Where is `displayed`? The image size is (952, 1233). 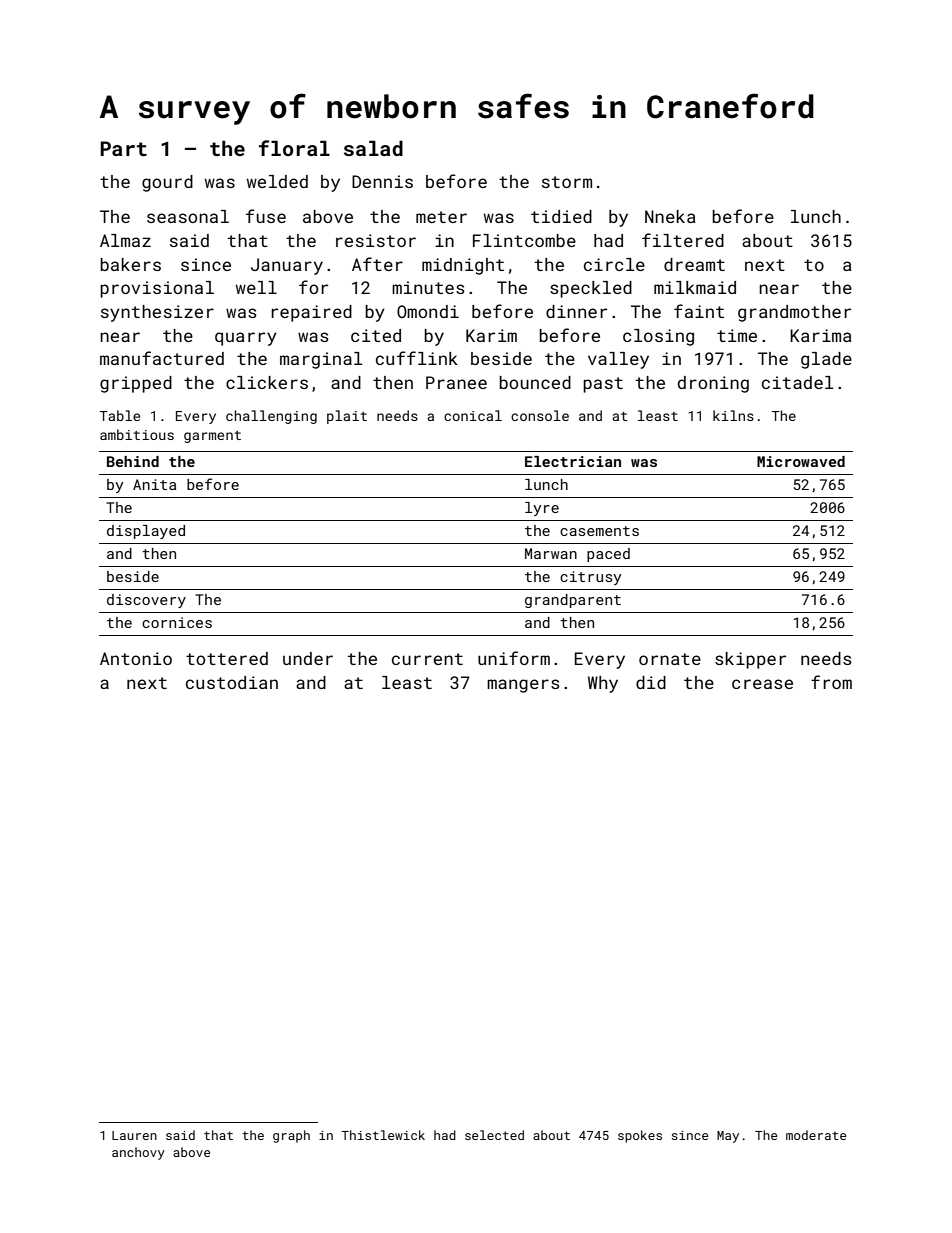
displayed is located at coordinates (146, 532).
